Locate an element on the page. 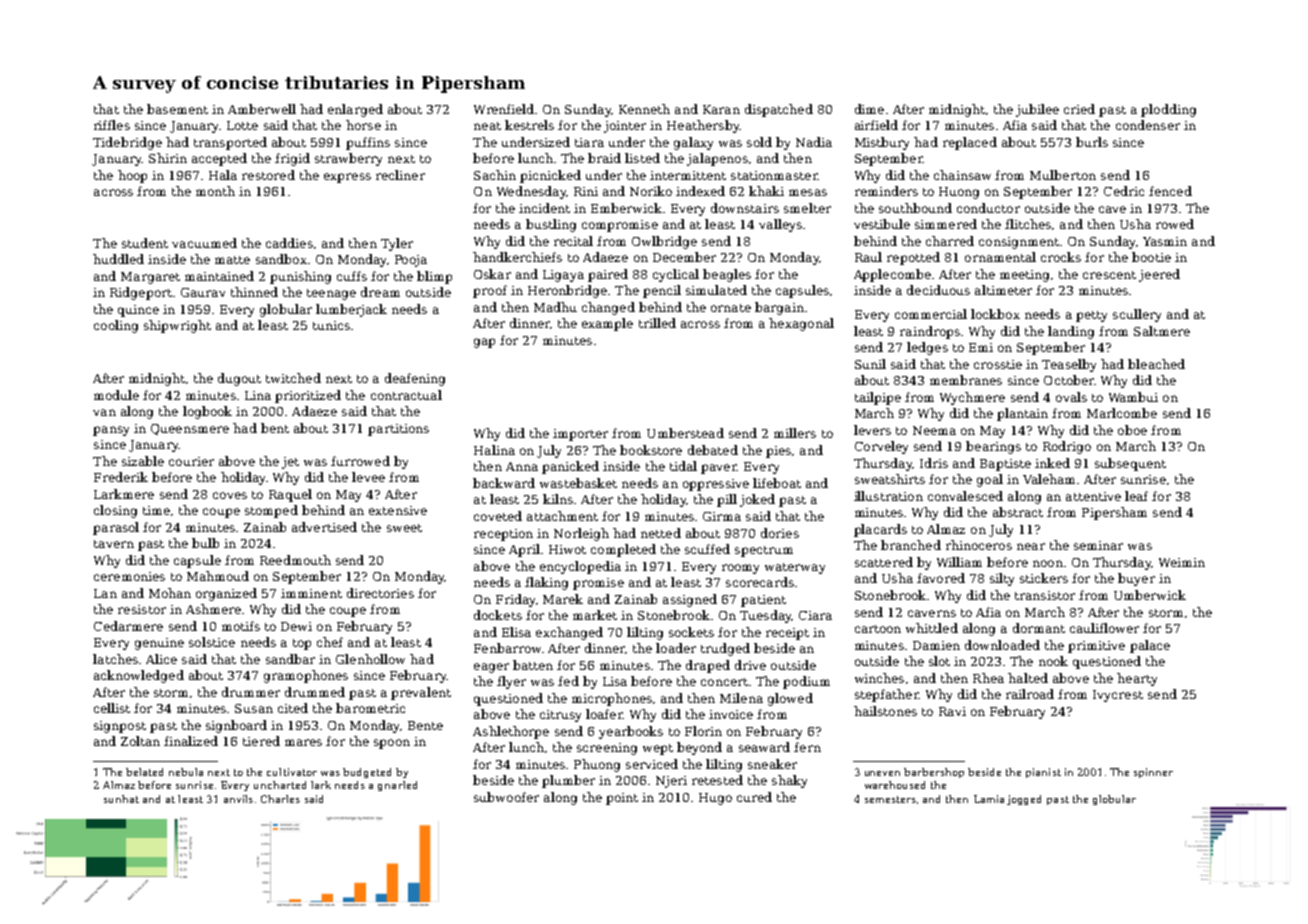  cooling is located at coordinates (116, 326).
